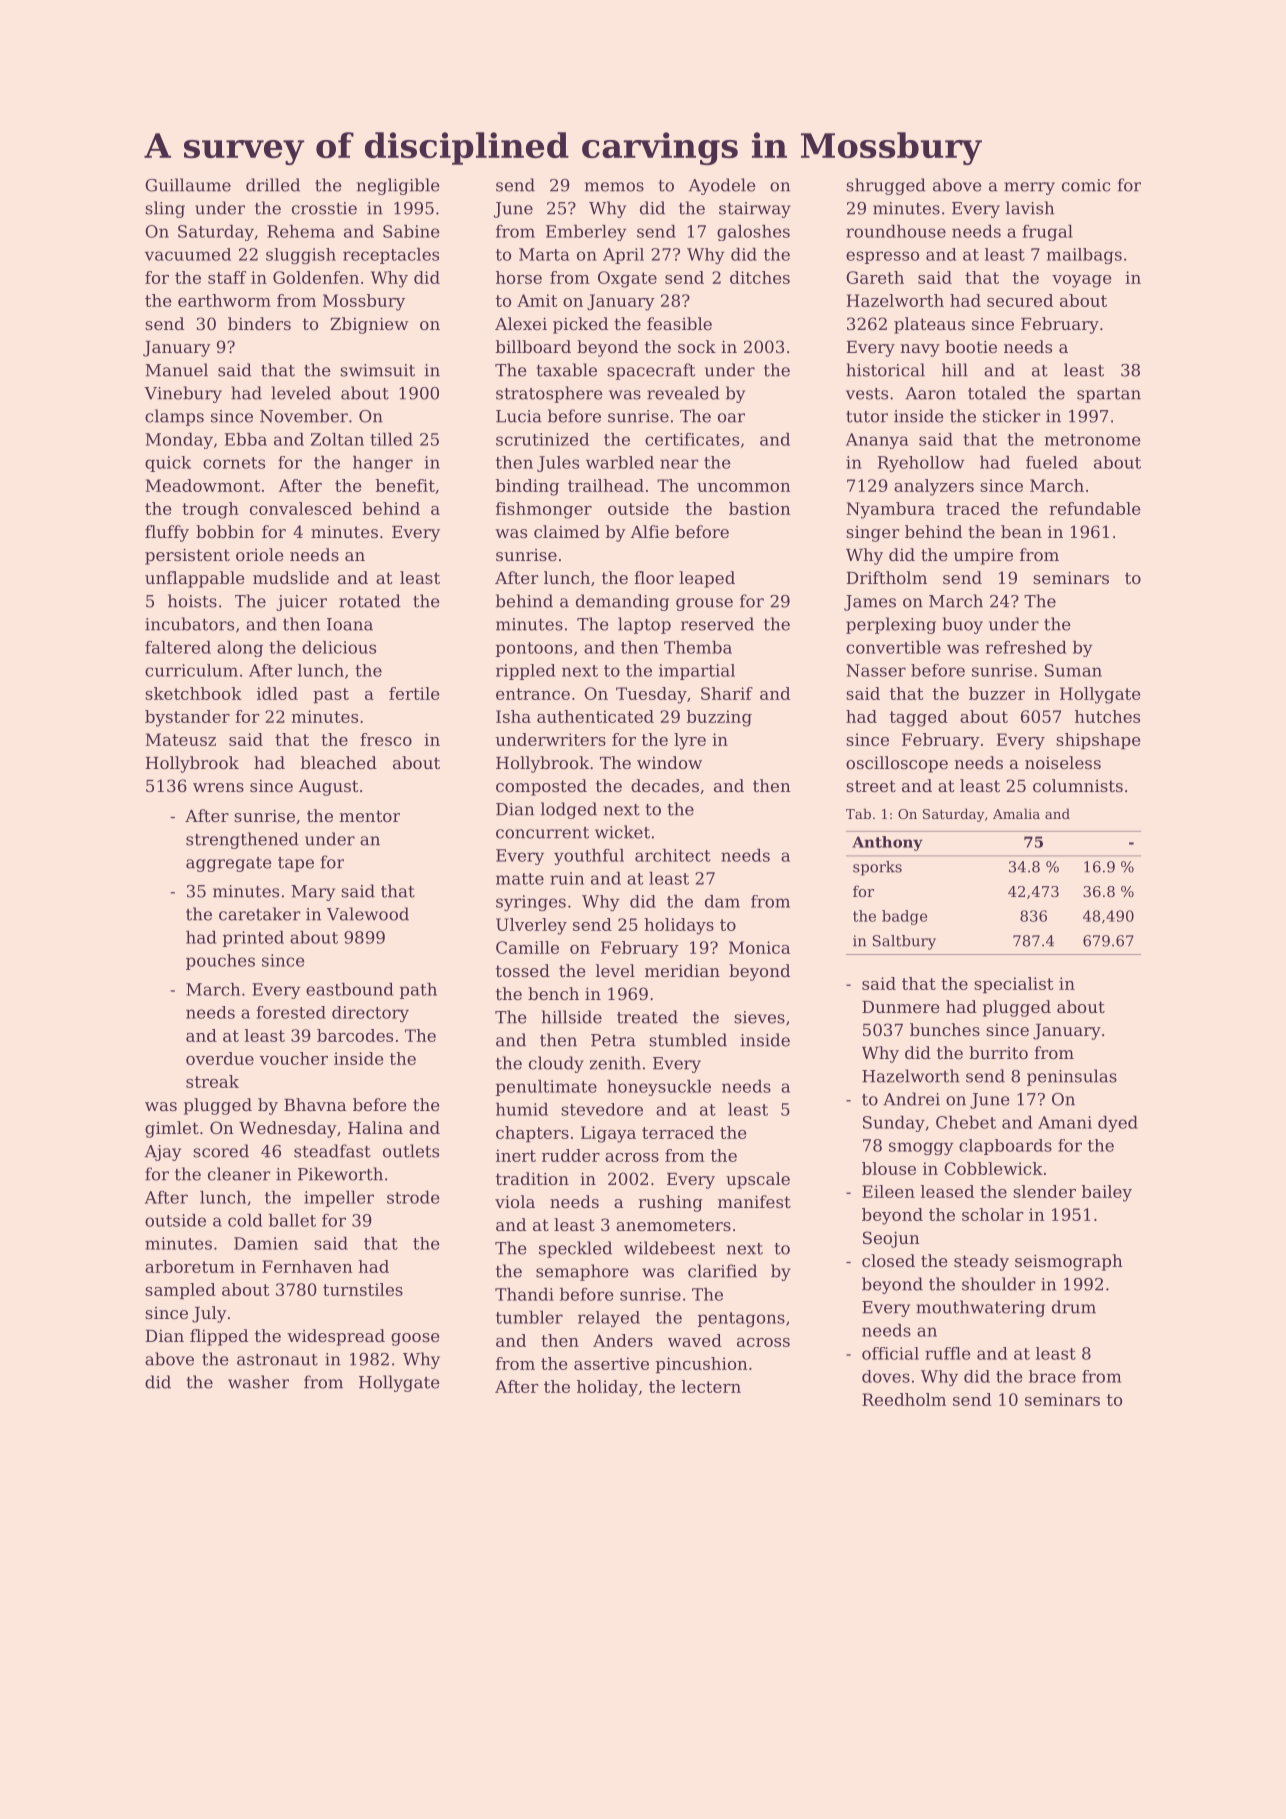 The image size is (1286, 1819). What do you see at coordinates (405, 485) in the image?
I see `benefit` at bounding box center [405, 485].
